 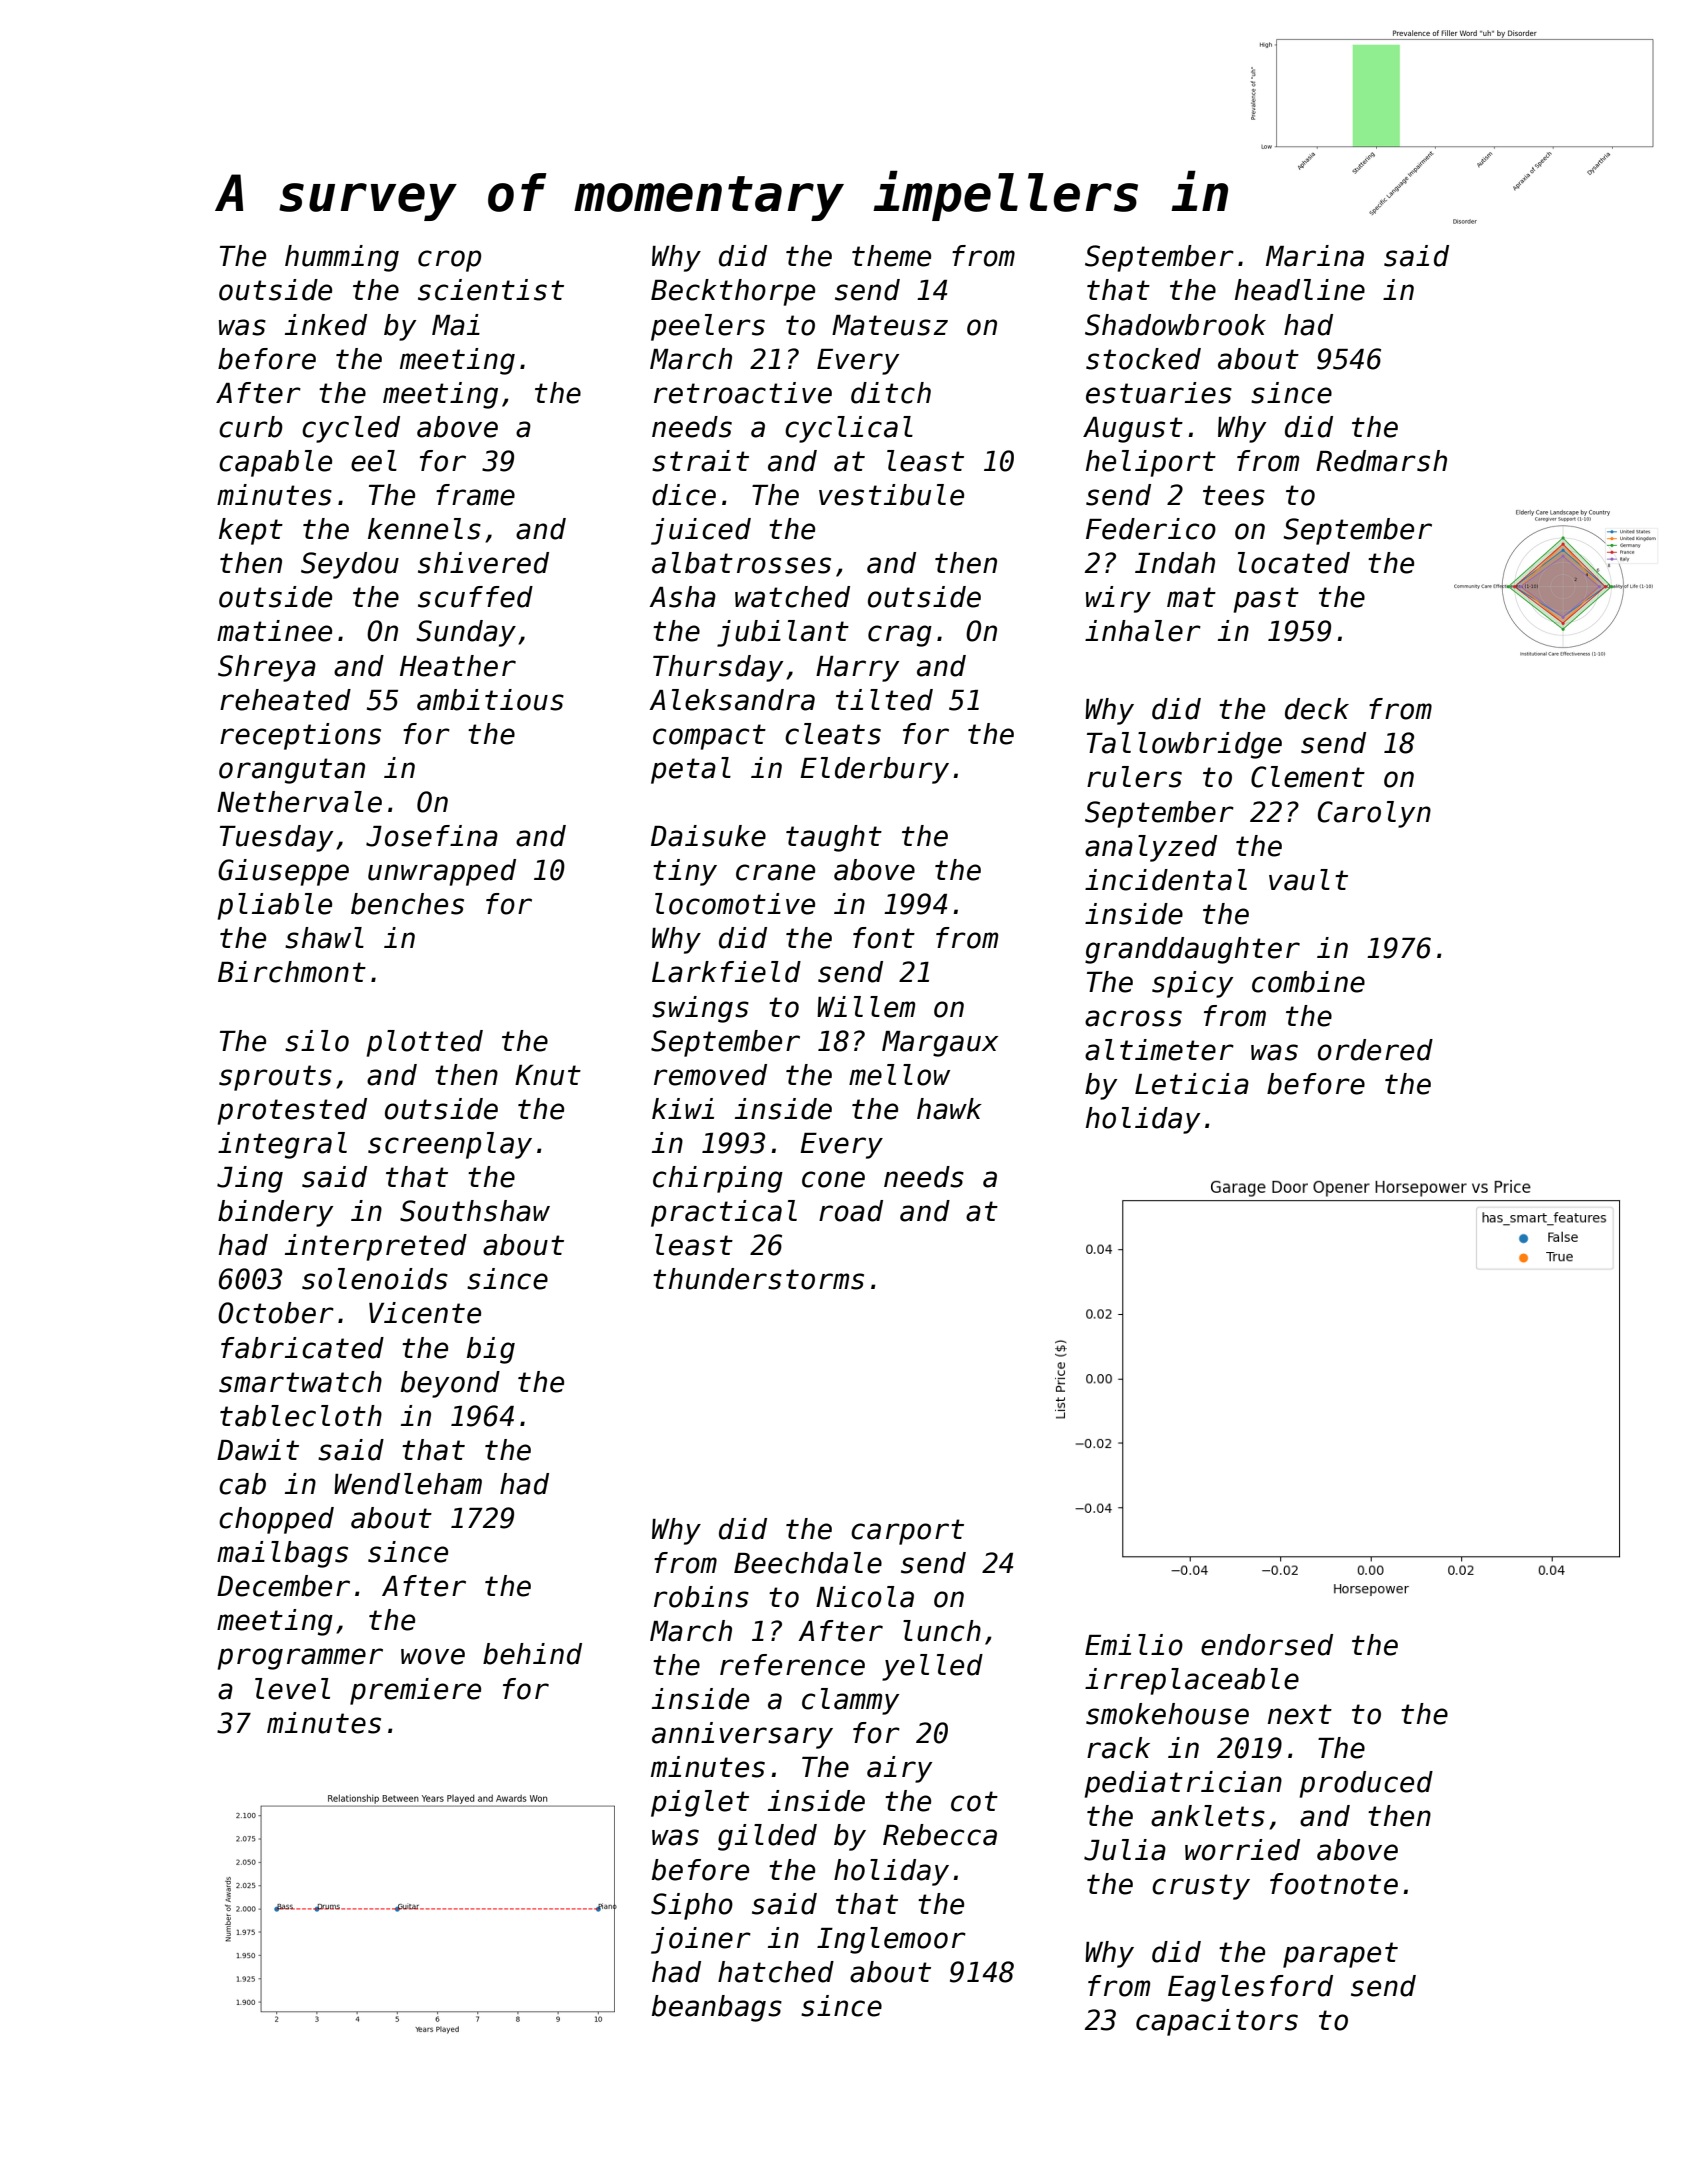 What do you see at coordinates (342, 258) in the page?
I see `humming` at bounding box center [342, 258].
